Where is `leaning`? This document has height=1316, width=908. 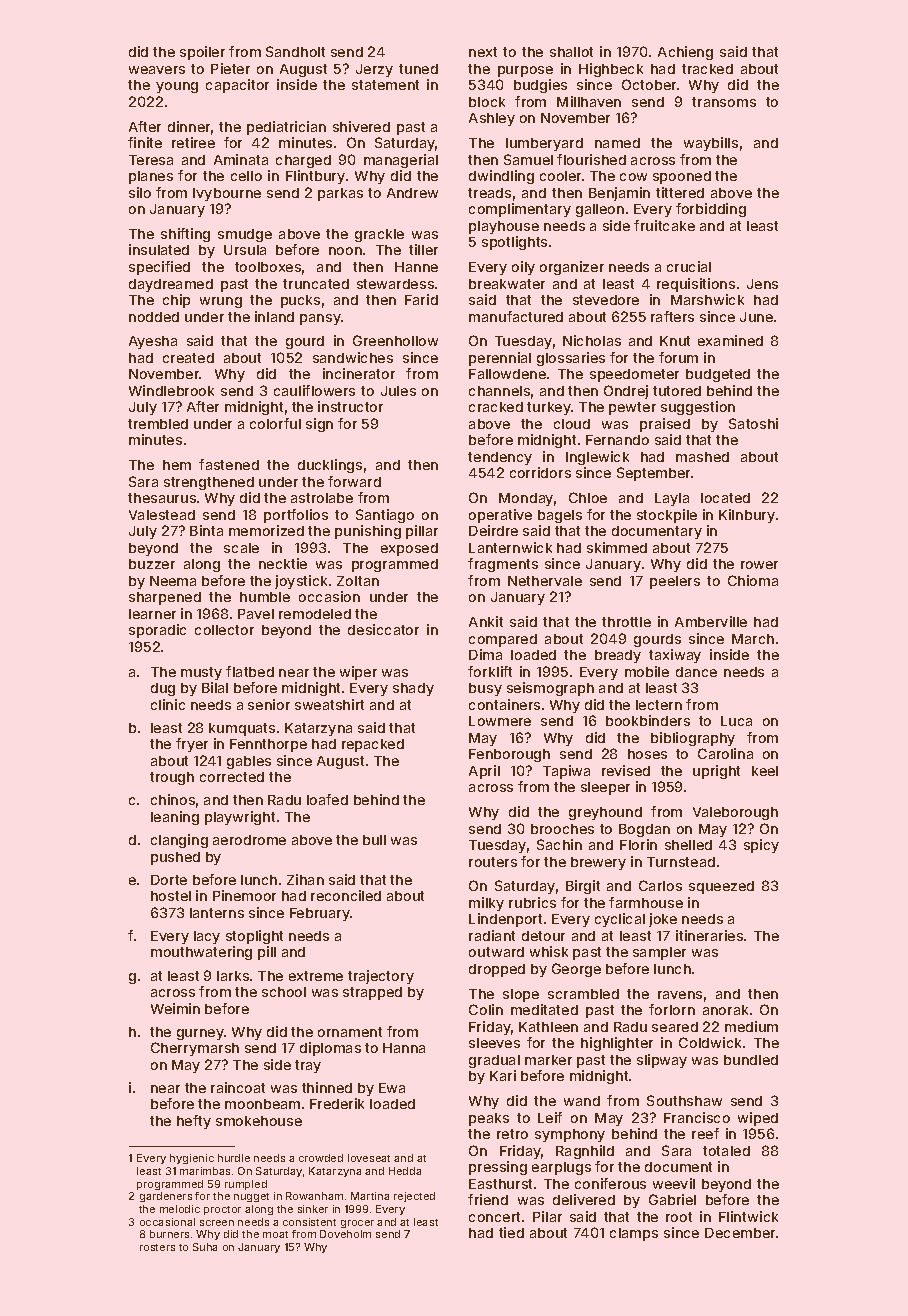
leaning is located at coordinates (175, 818).
